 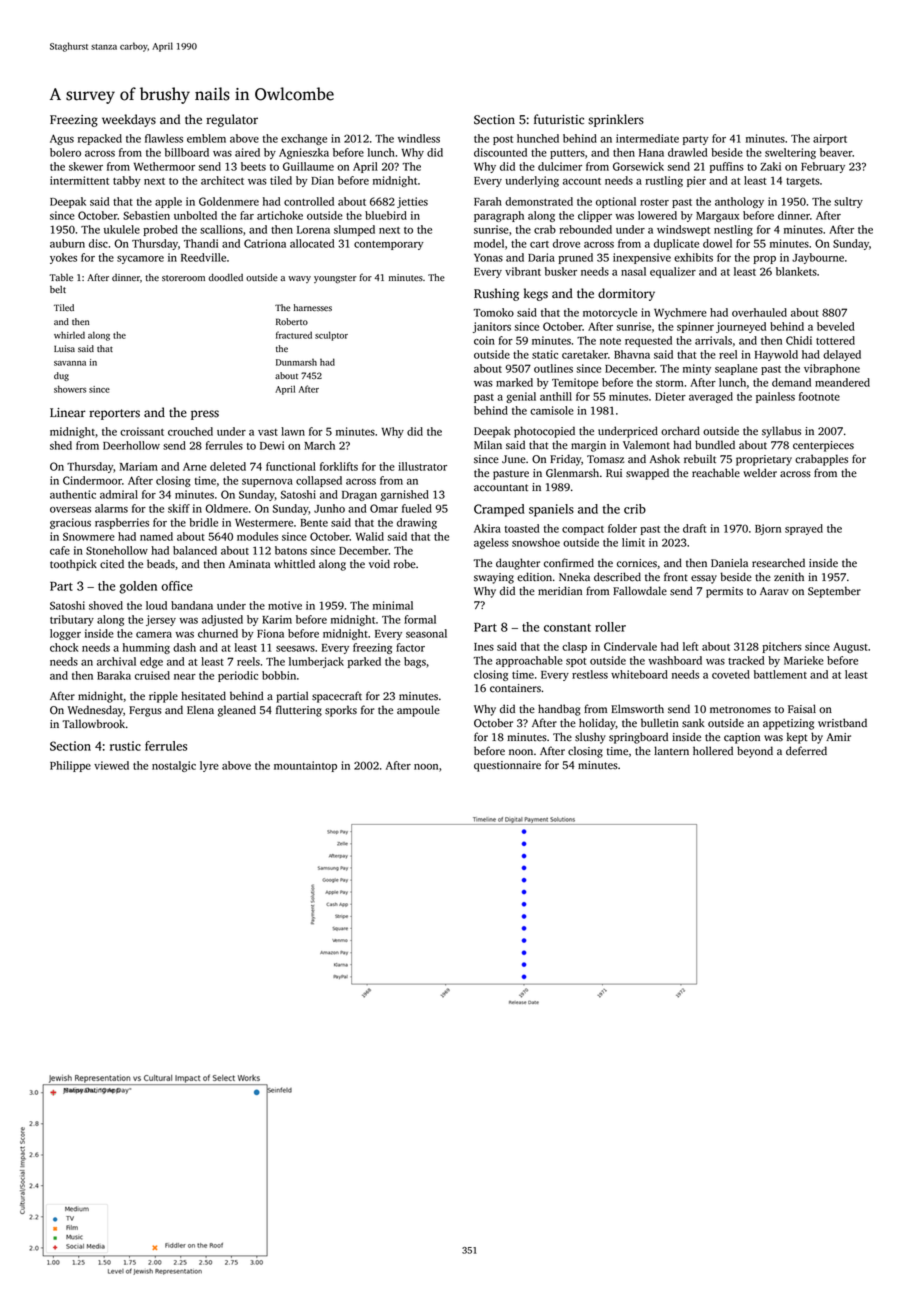 What do you see at coordinates (768, 529) in the screenshot?
I see `Bjorn` at bounding box center [768, 529].
